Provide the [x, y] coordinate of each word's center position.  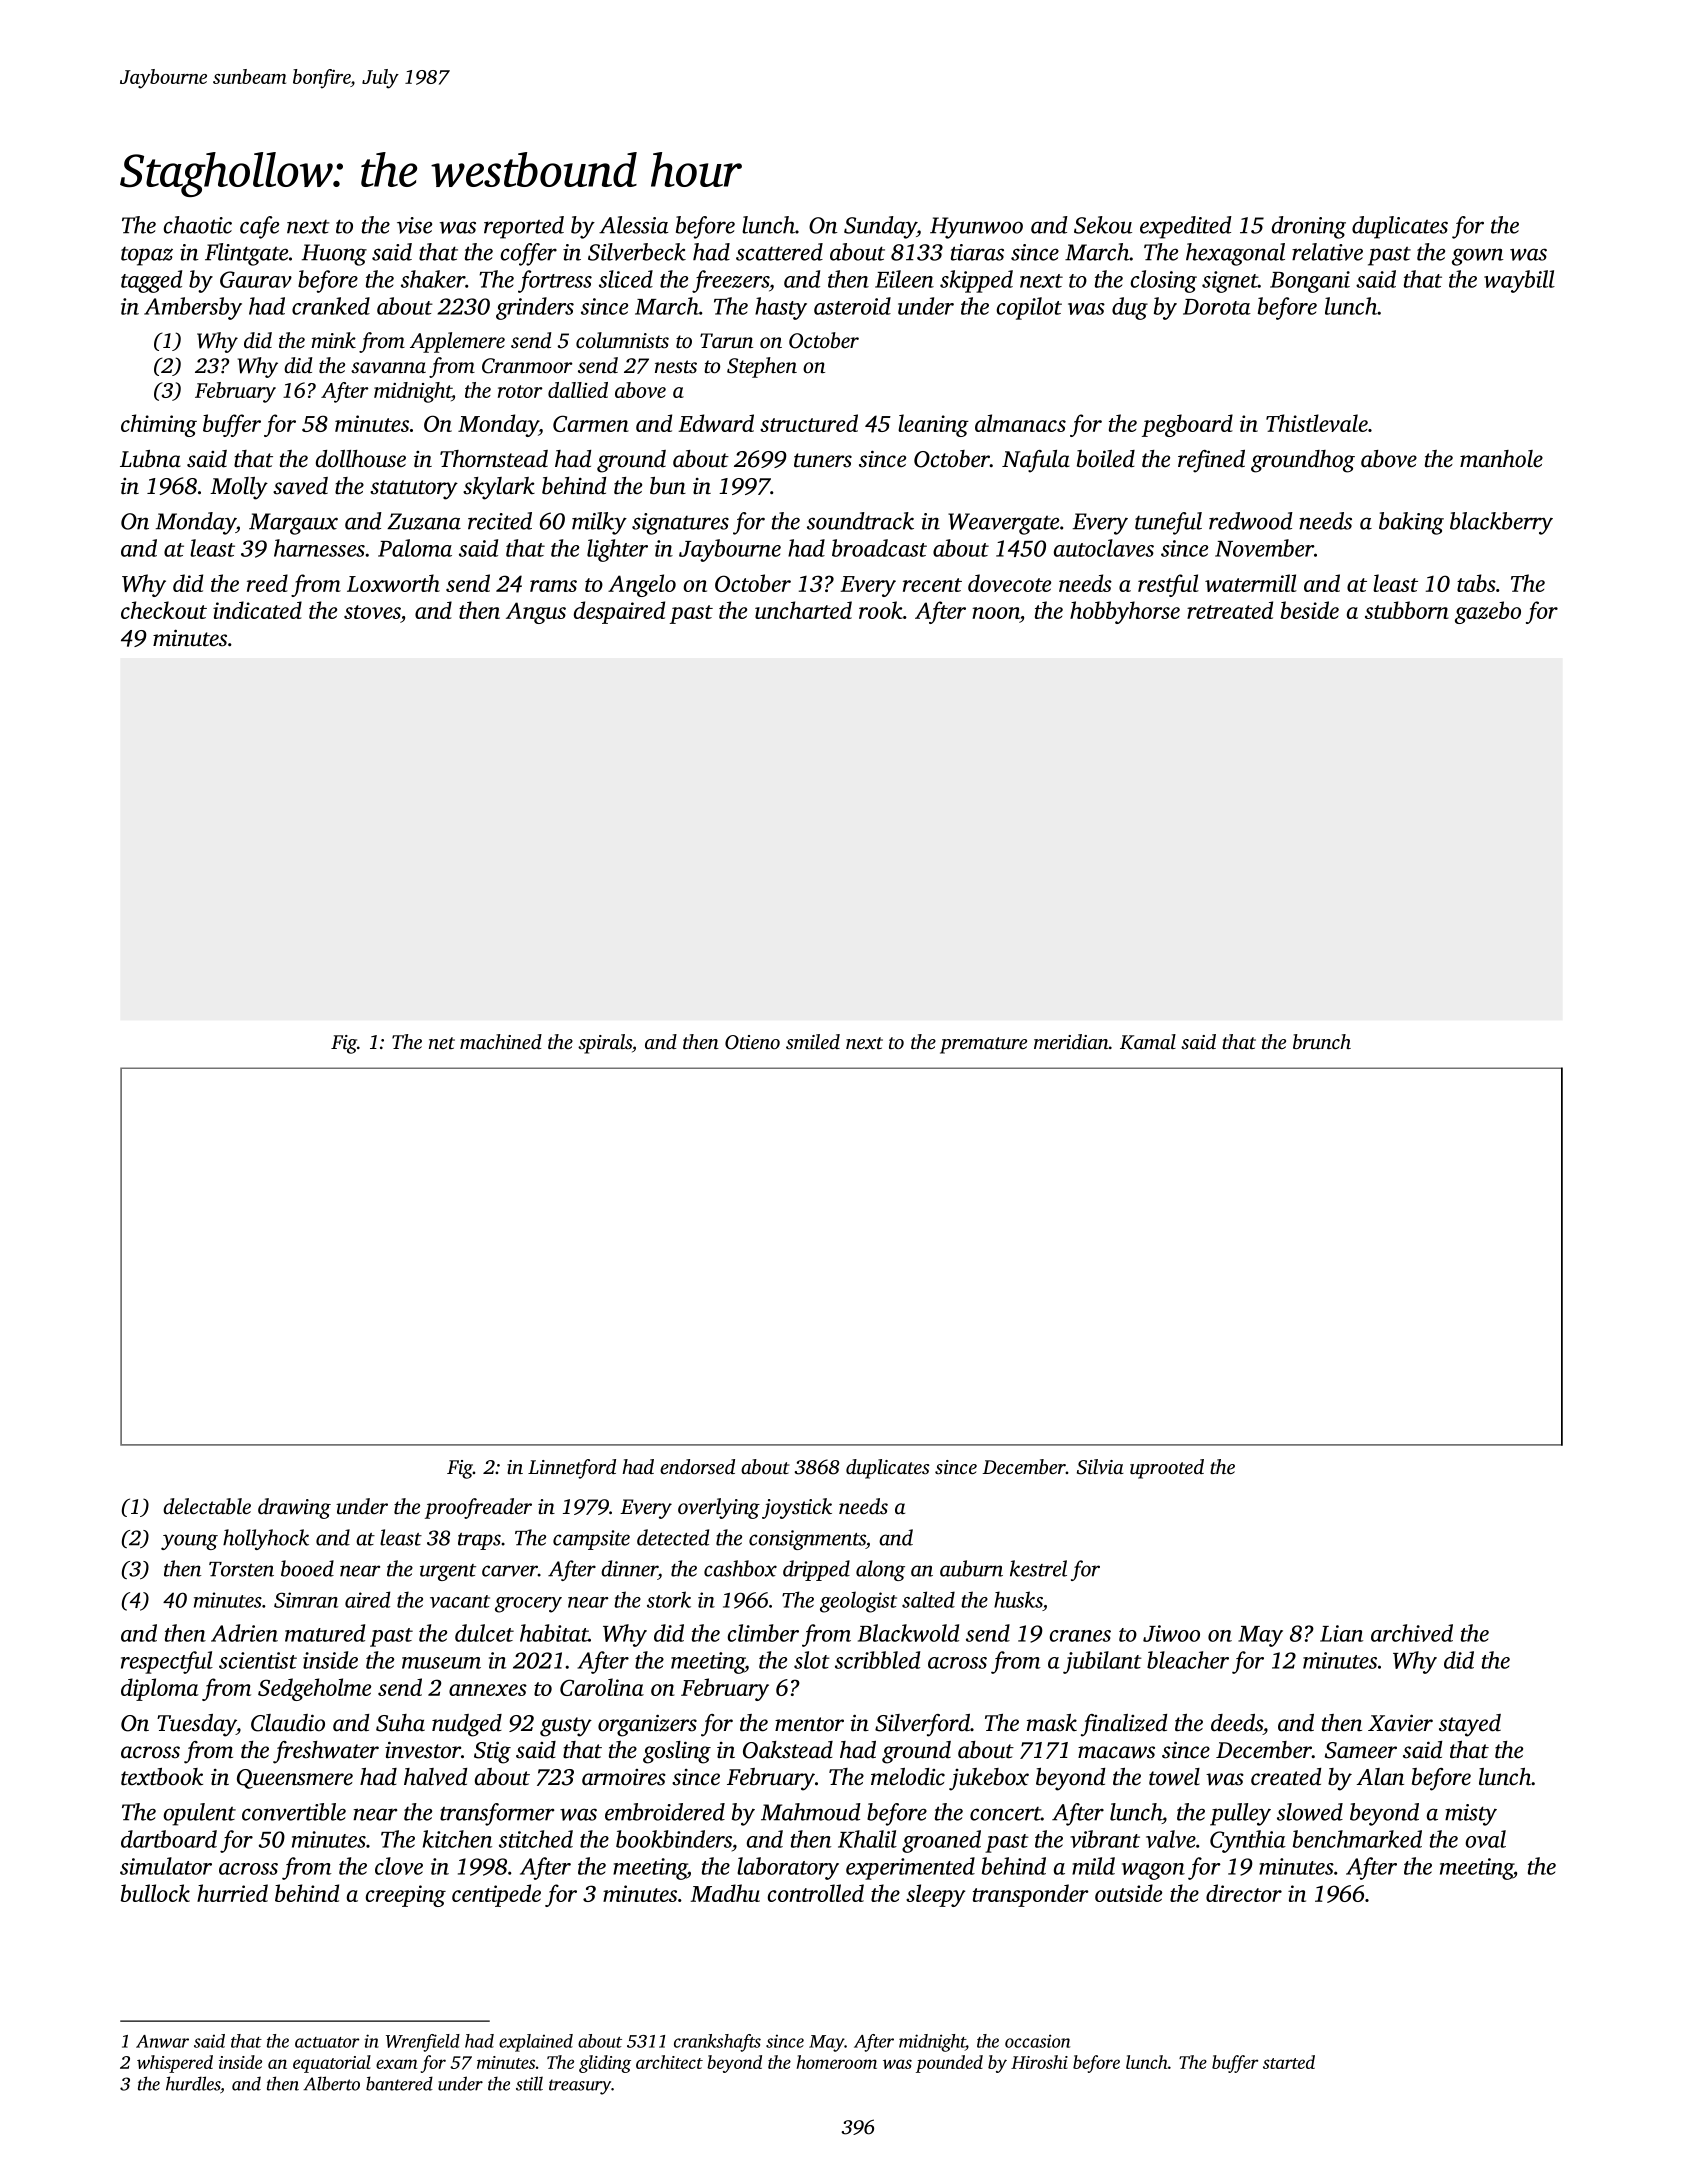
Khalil [867, 1839]
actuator [327, 2042]
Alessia [634, 225]
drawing [294, 1508]
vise [414, 225]
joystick [797, 1508]
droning [1309, 227]
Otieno [752, 1042]
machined [501, 1041]
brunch [1322, 1041]
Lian [1341, 1633]
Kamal [1148, 1042]
